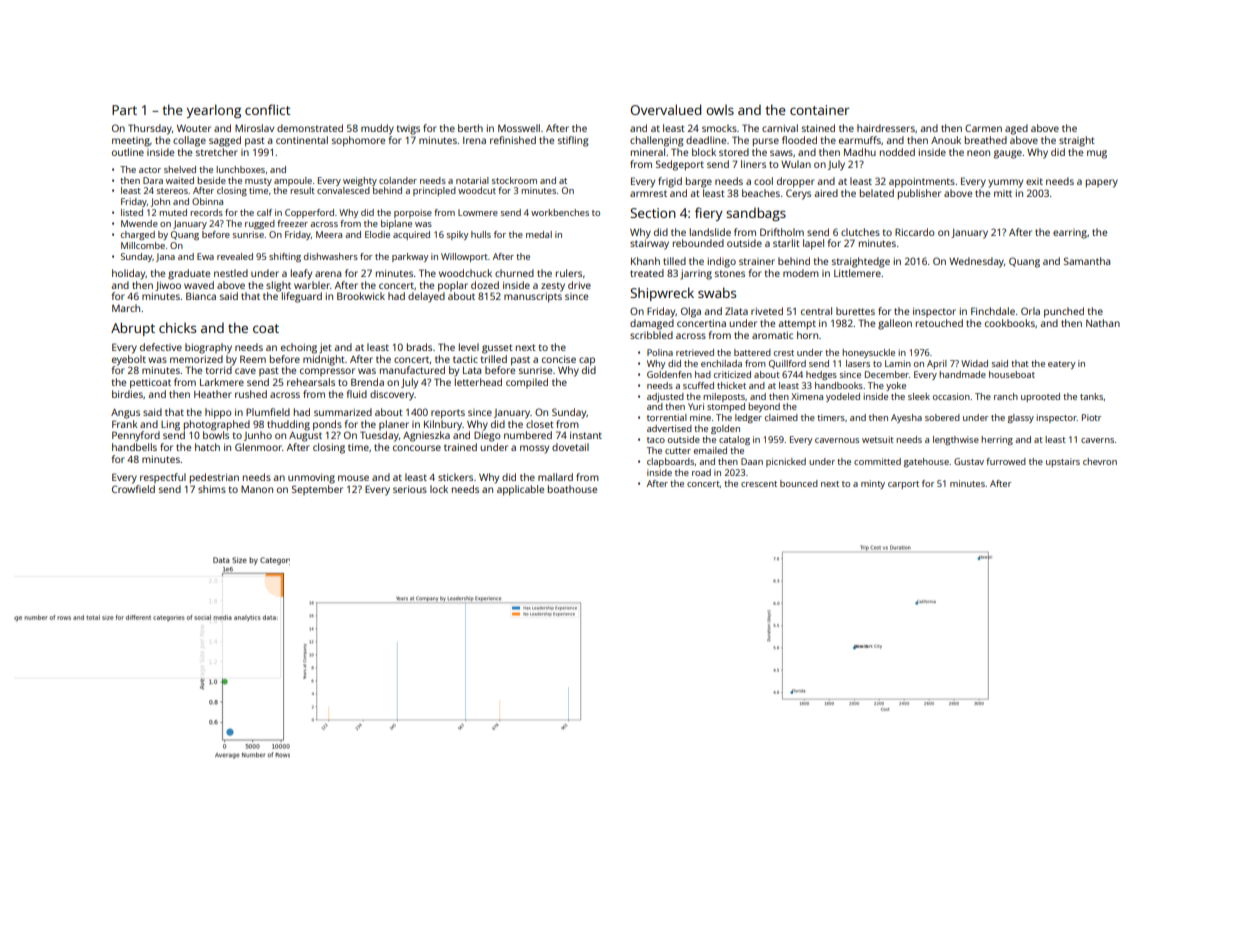  Describe the element at coordinates (417, 448) in the document. I see `concourse` at that location.
